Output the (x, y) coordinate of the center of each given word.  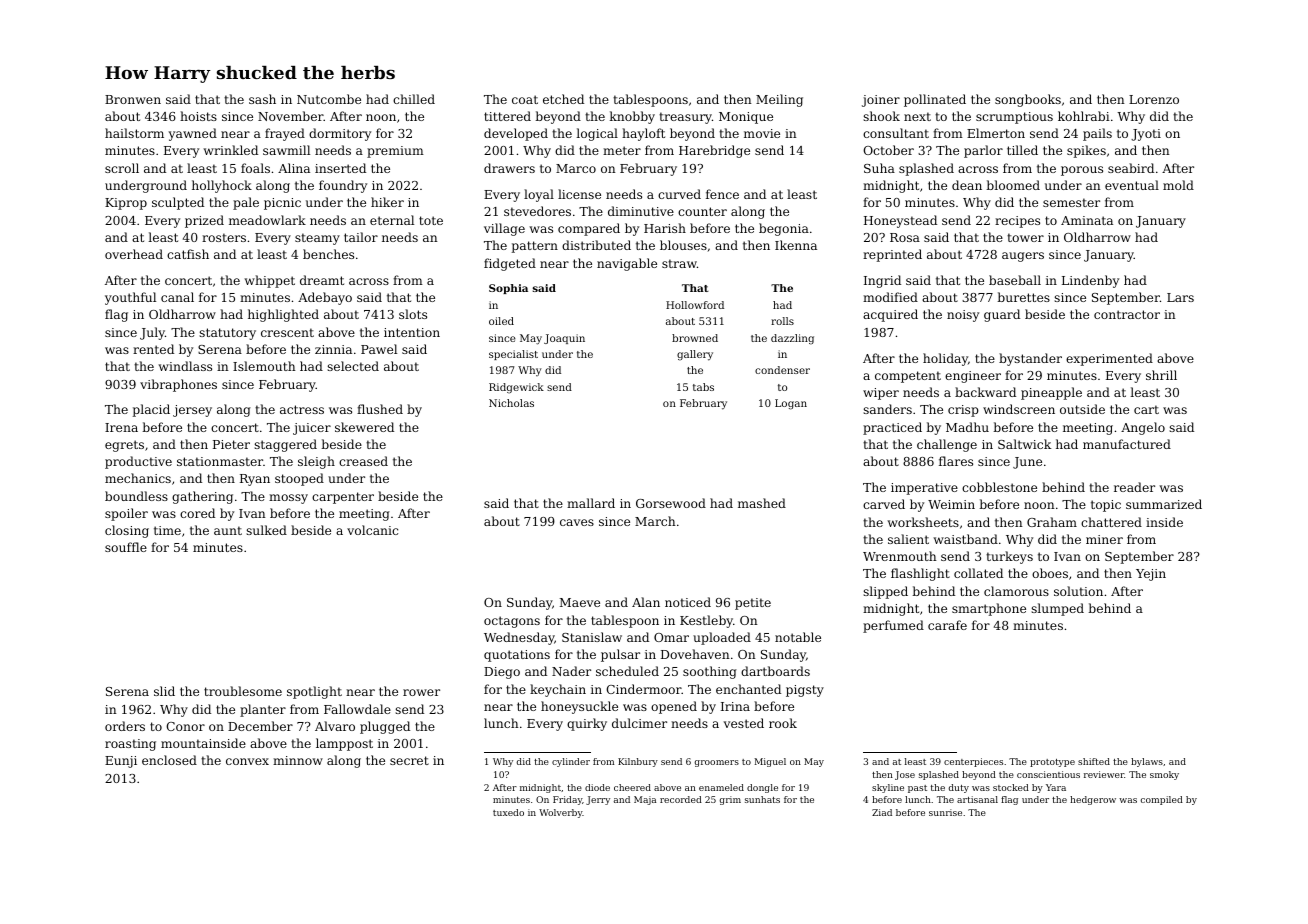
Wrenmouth (900, 556)
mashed (762, 503)
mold (1178, 185)
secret (409, 760)
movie (762, 133)
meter (622, 150)
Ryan (255, 480)
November (291, 116)
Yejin (1151, 575)
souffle (126, 547)
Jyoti (1146, 135)
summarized (1164, 504)
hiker (387, 202)
